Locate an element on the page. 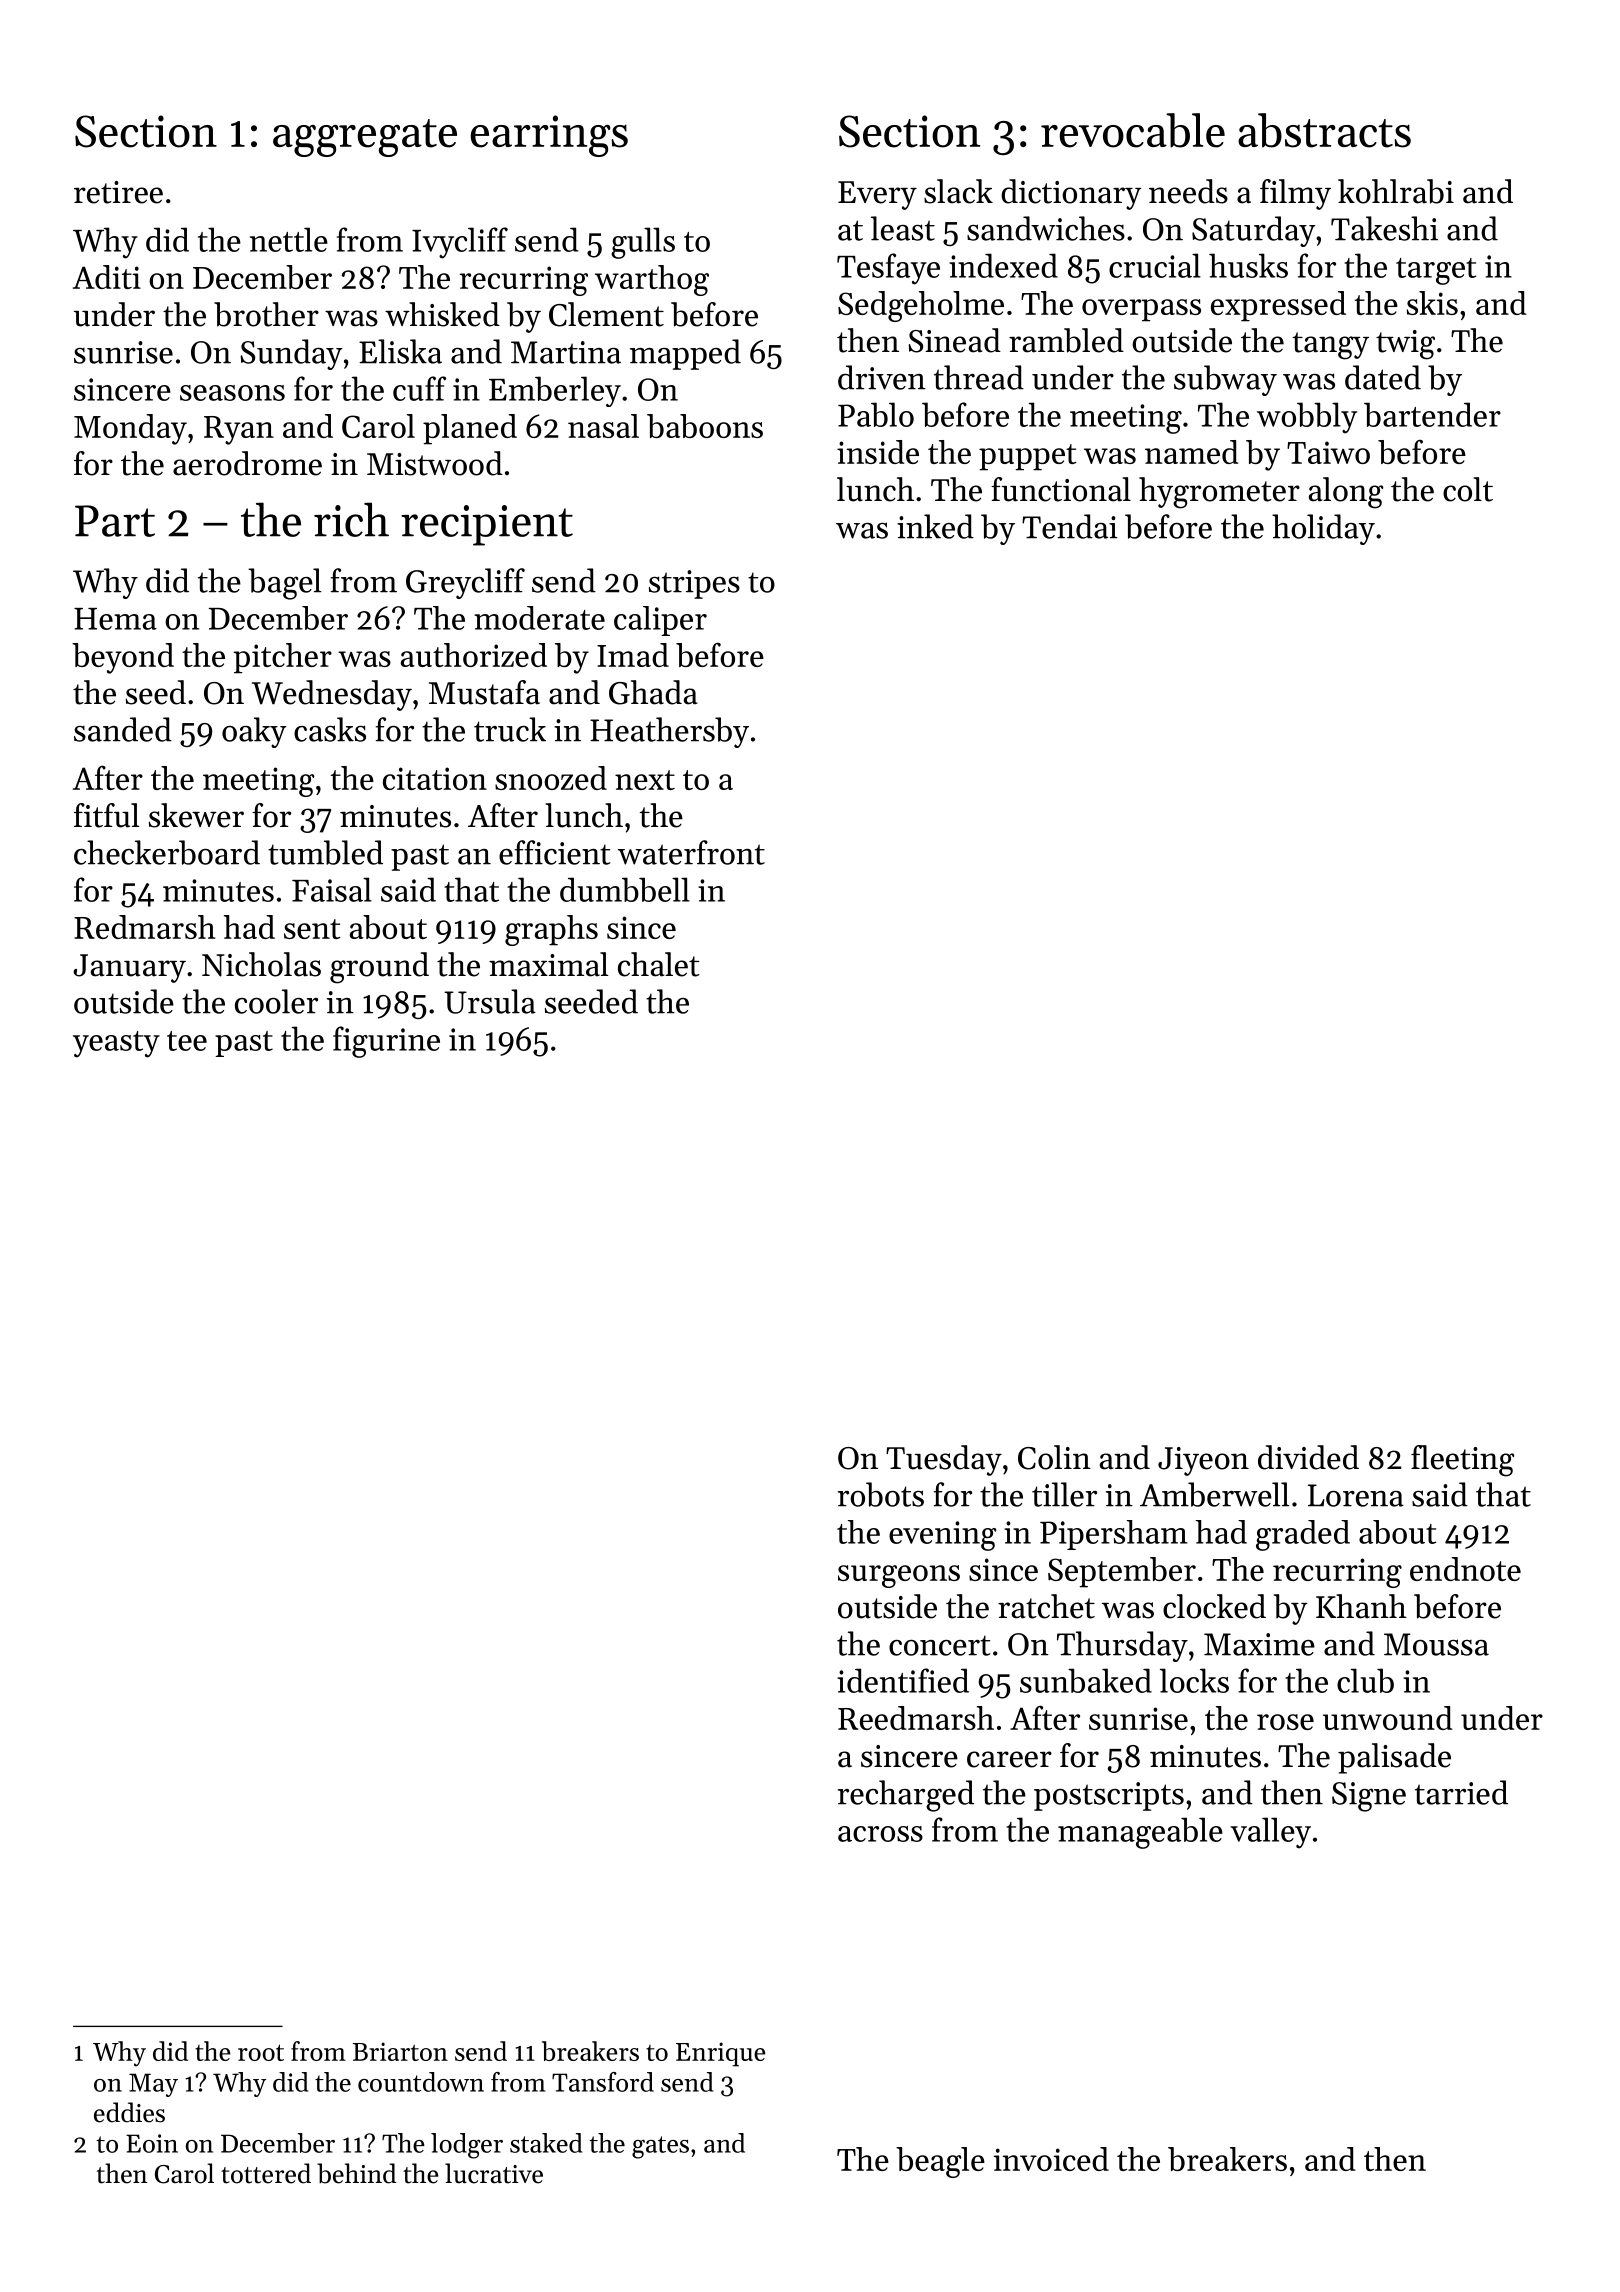 The height and width of the page is (2292, 1620). invoiced is located at coordinates (1051, 2159).
